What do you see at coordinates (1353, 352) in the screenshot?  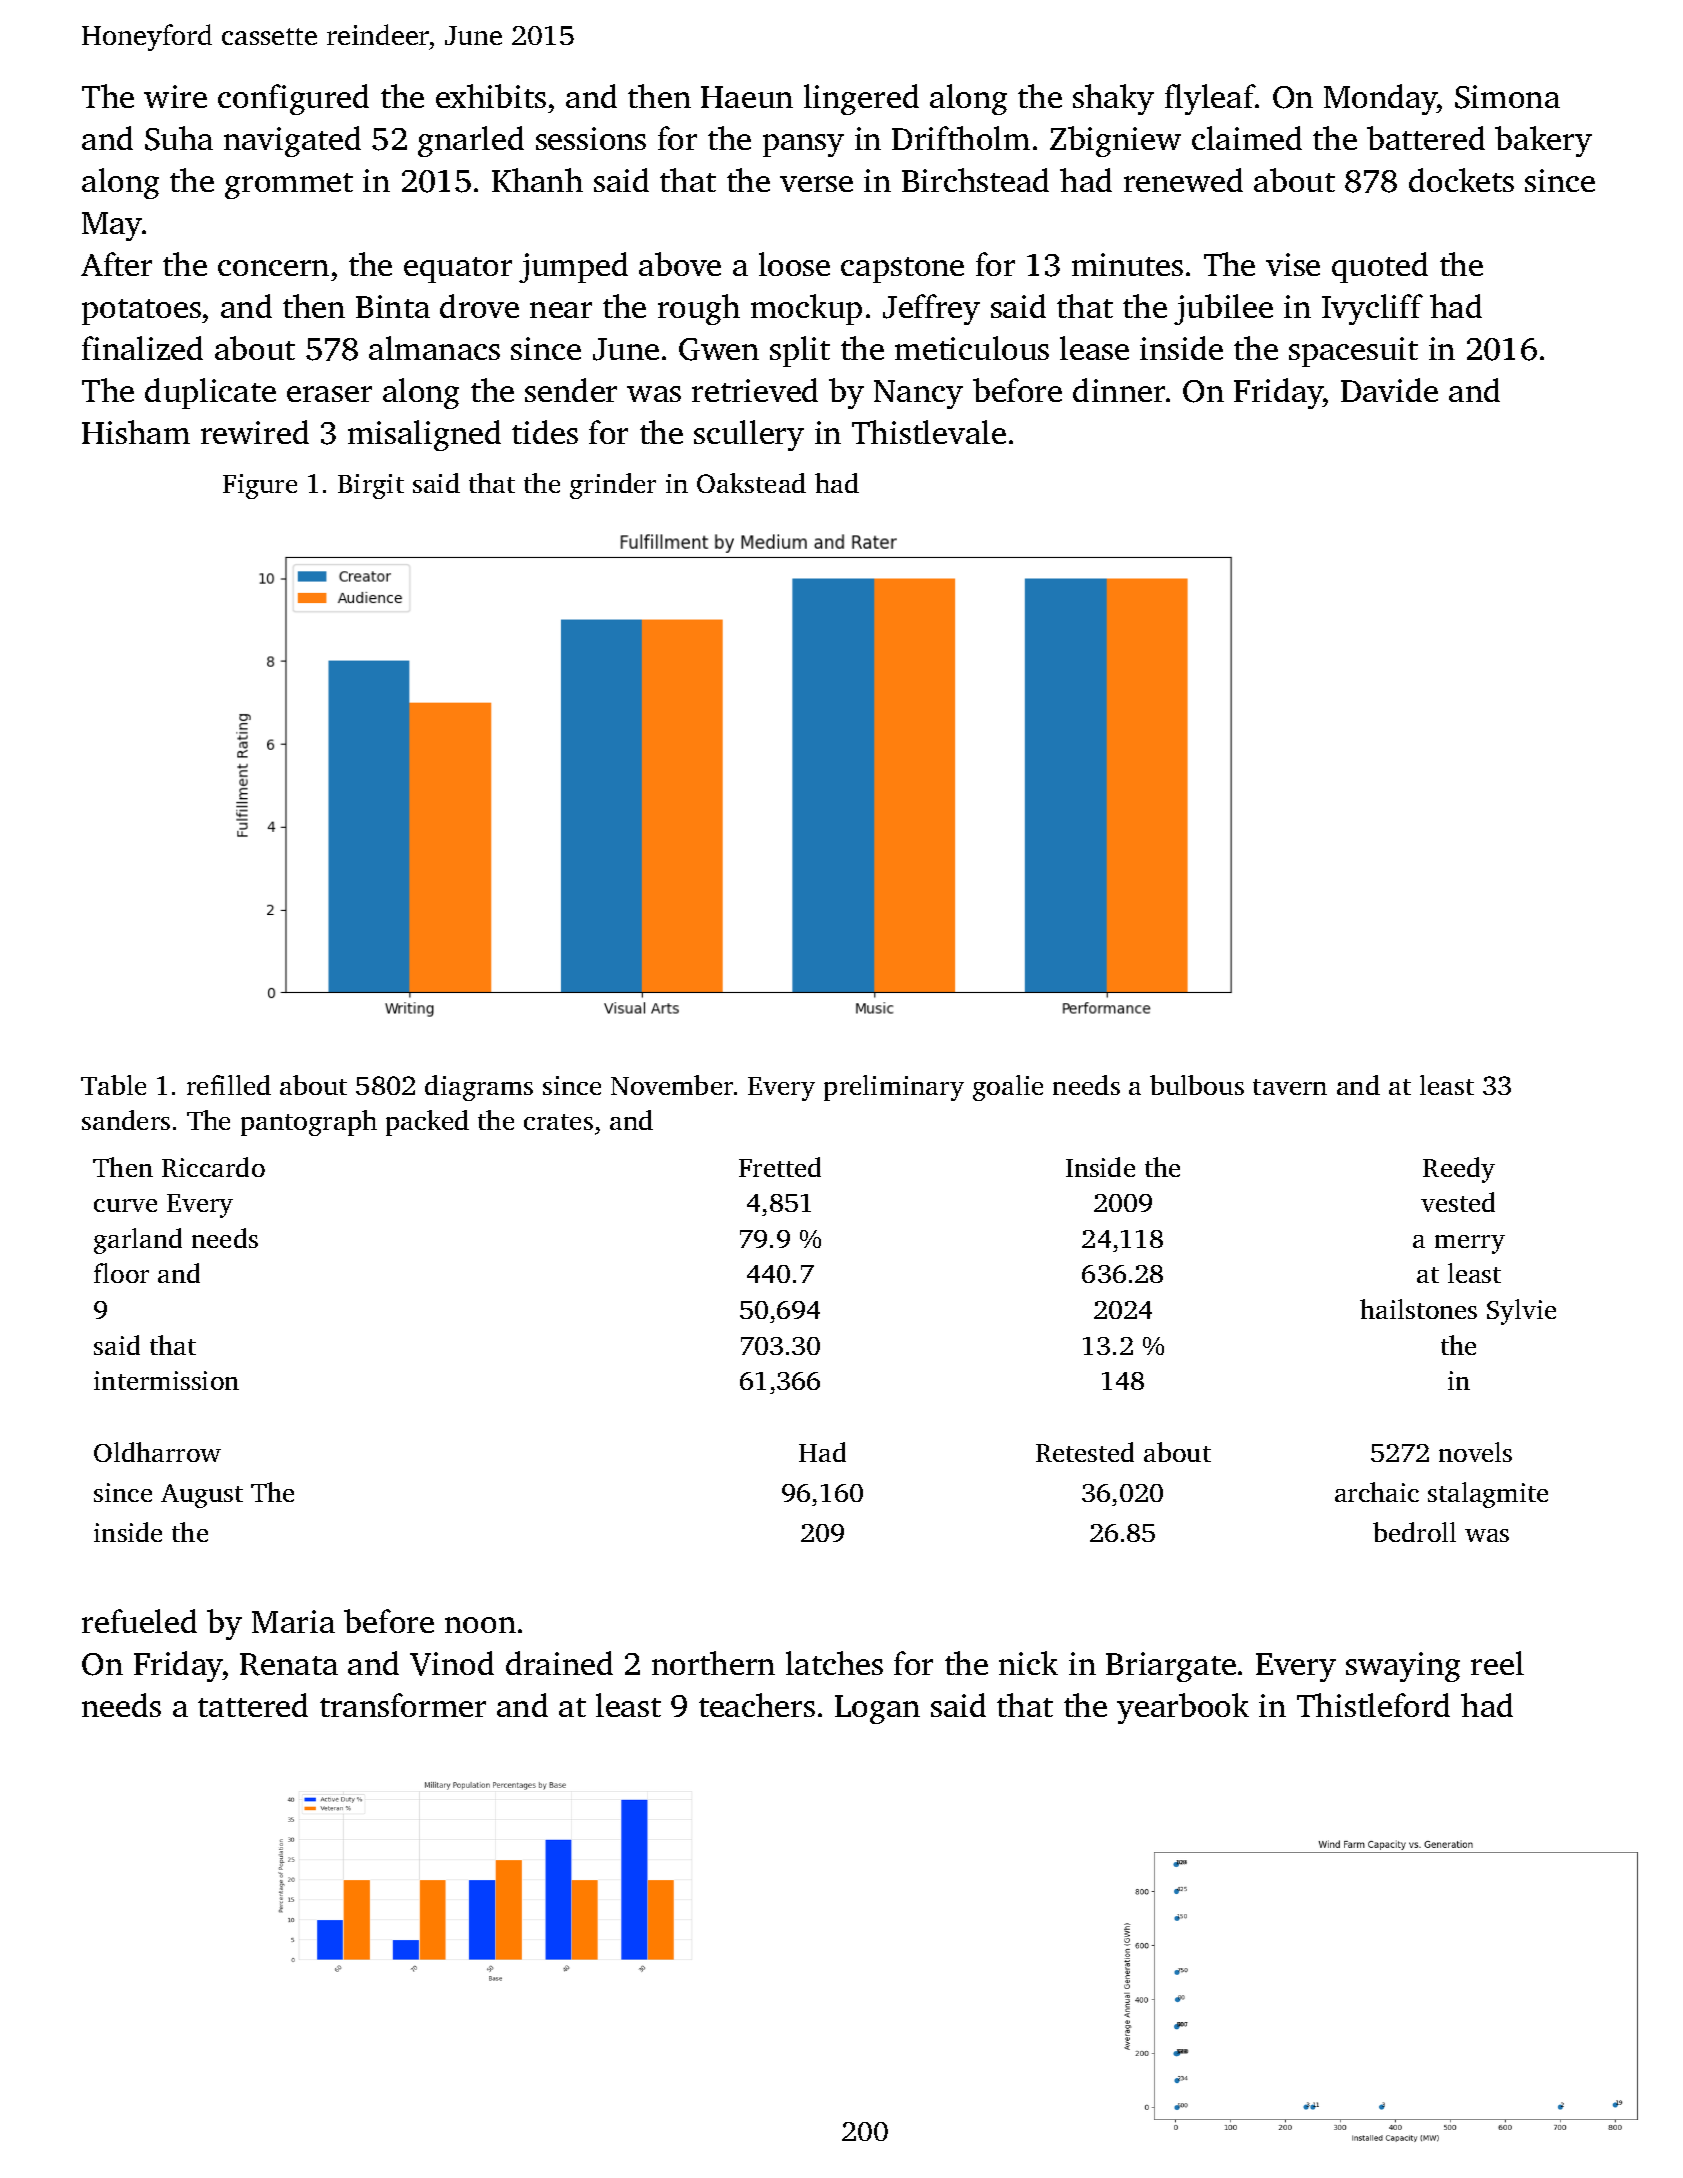 I see `spacesuit` at bounding box center [1353, 352].
